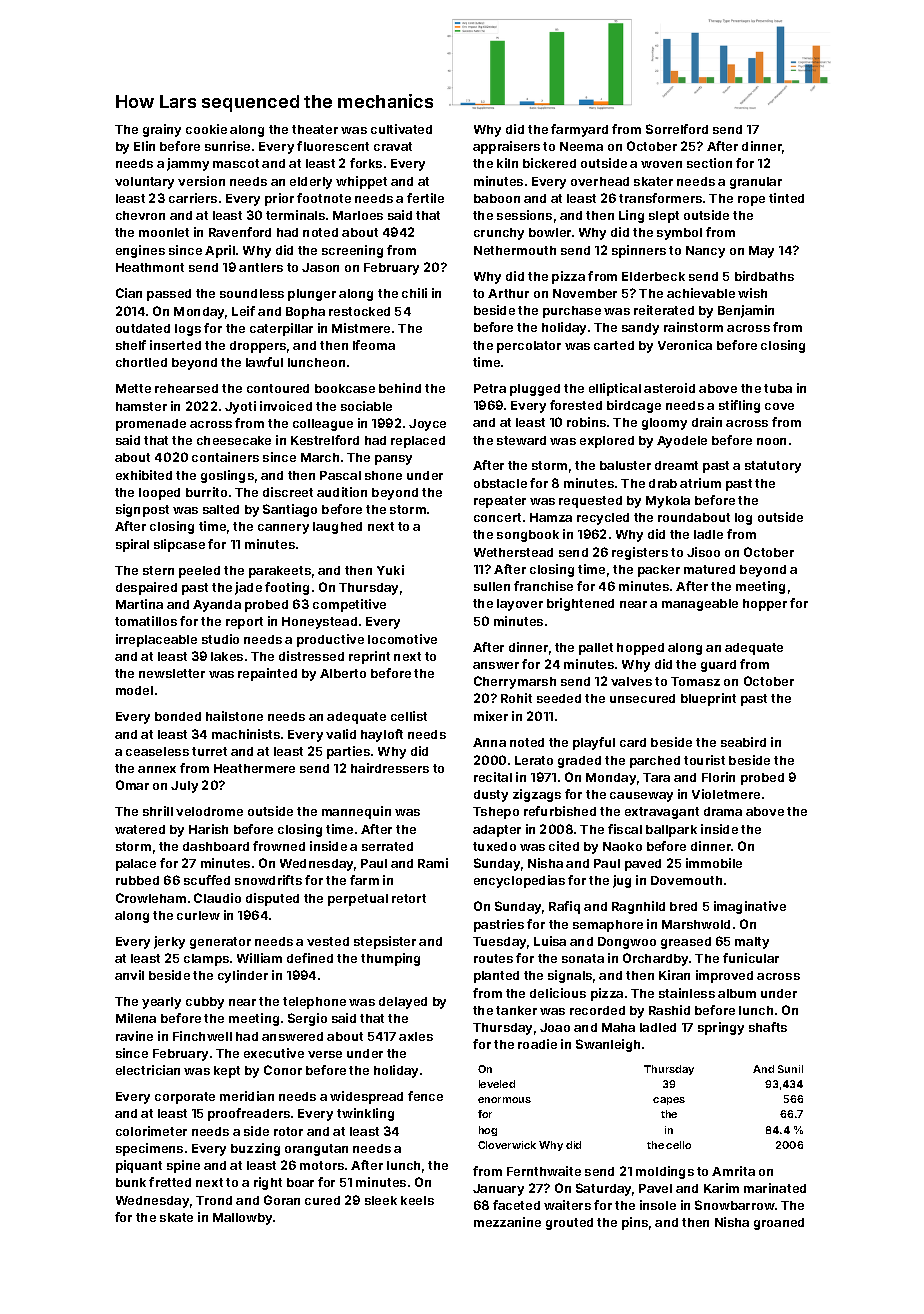  I want to click on Dongwoo, so click(627, 943).
